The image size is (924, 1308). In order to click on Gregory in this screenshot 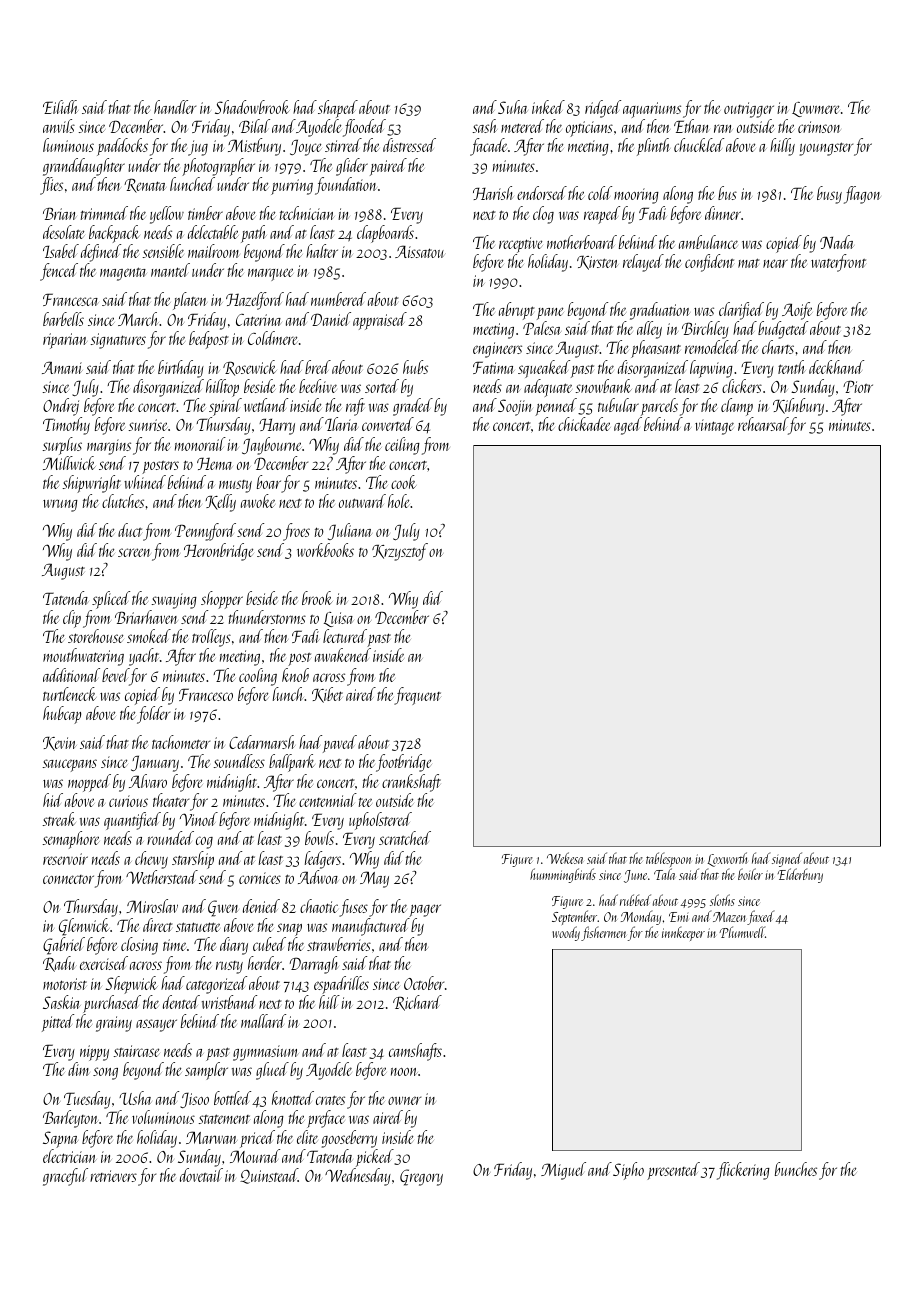, I will do `click(421, 1177)`.
